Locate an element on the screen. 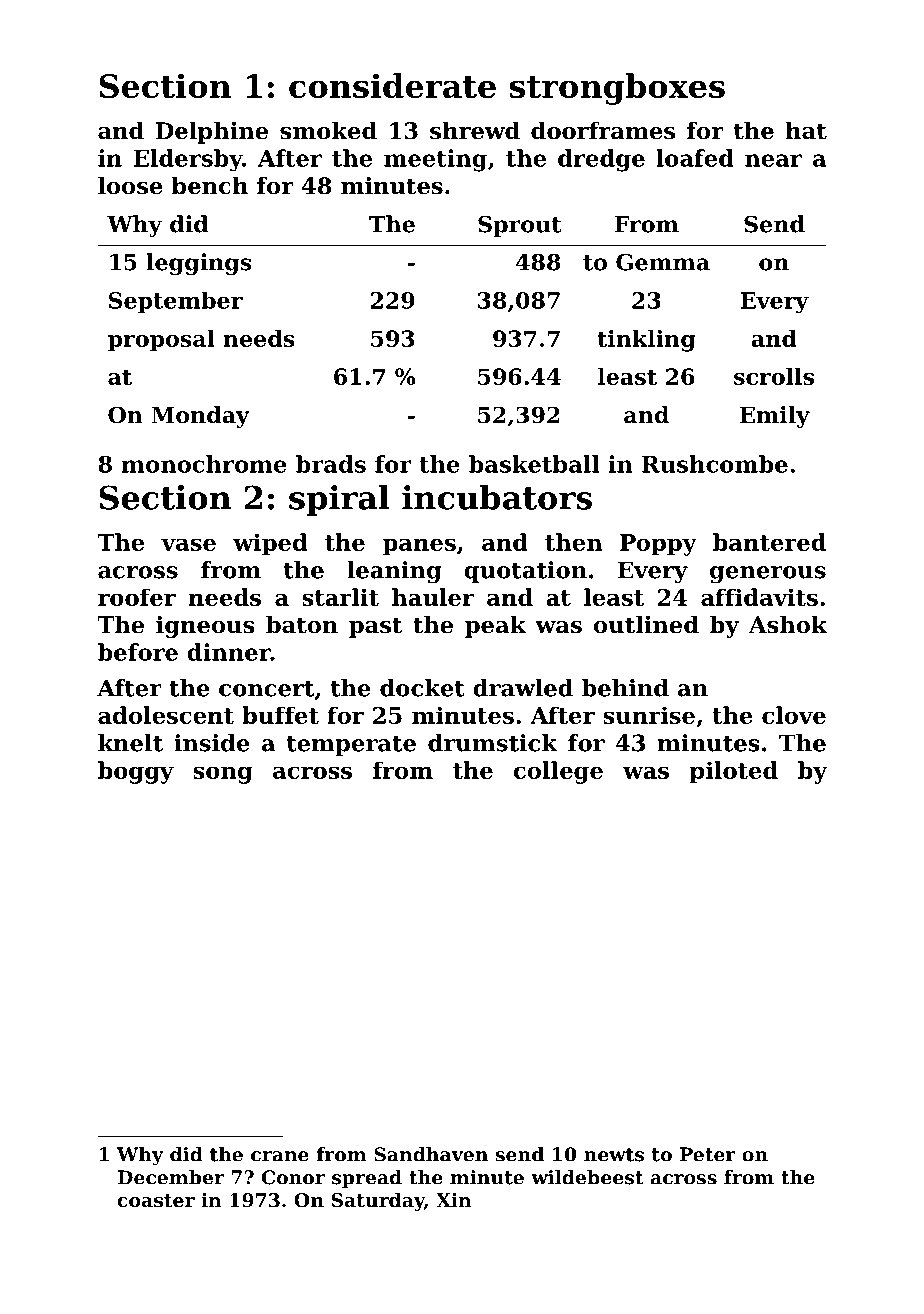  incubators is located at coordinates (497, 497).
